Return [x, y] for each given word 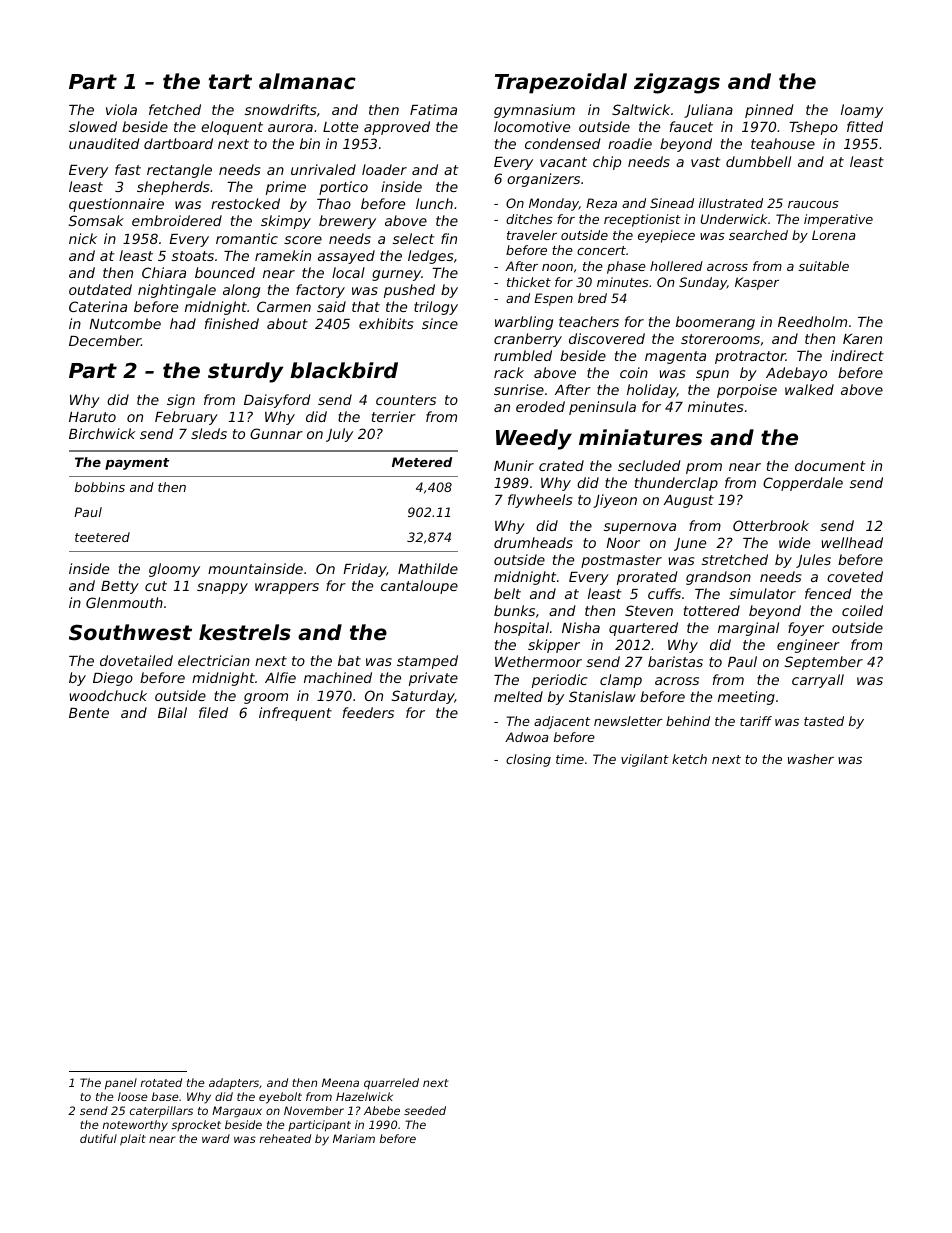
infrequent [295, 714]
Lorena [833, 235]
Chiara [164, 272]
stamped [427, 662]
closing [528, 760]
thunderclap [676, 484]
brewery [347, 222]
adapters [234, 1084]
